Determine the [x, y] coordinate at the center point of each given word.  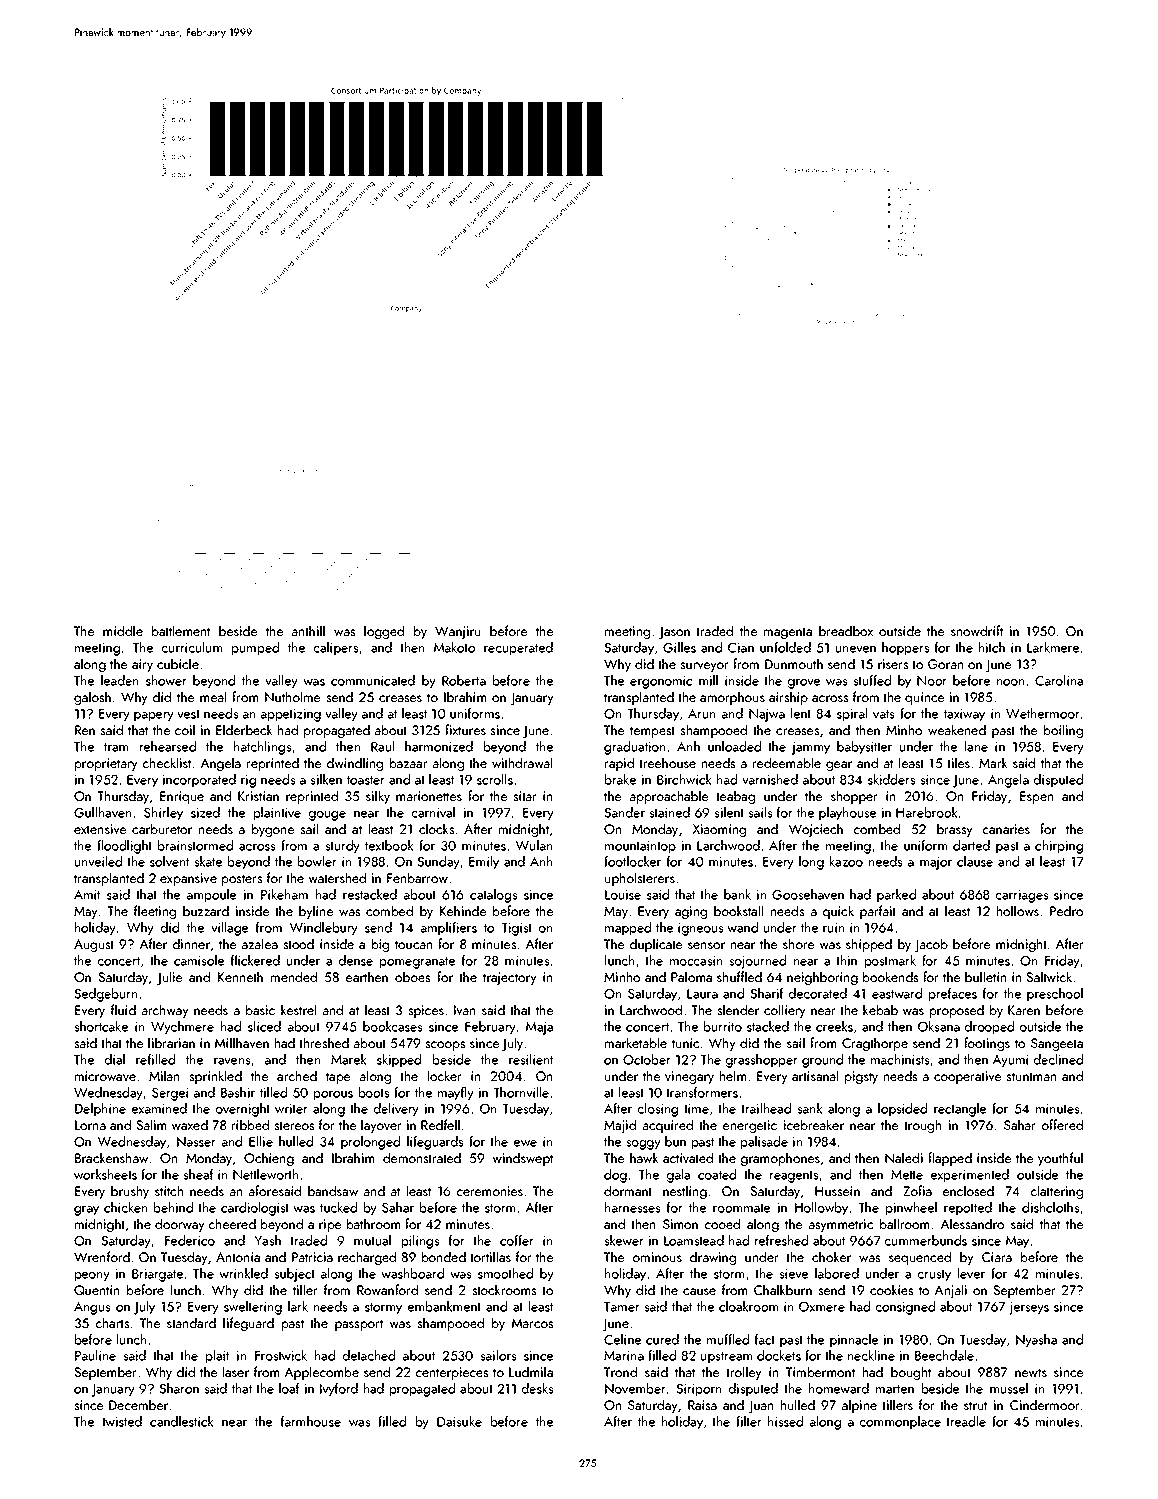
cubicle [178, 663]
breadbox [846, 630]
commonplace [900, 1423]
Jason [674, 632]
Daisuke [459, 1421]
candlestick [181, 1421]
